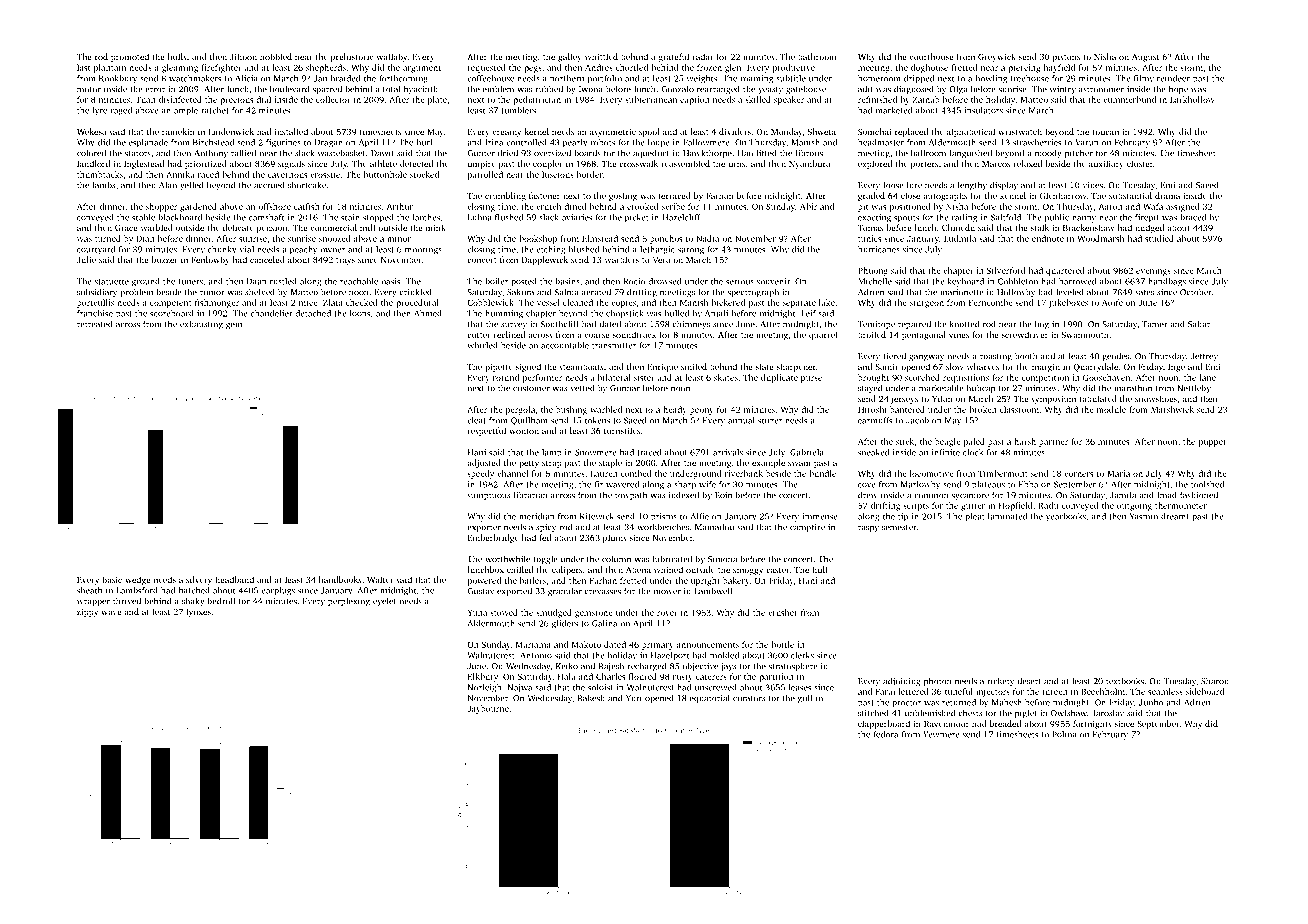 This screenshot has height=924, width=1308. What do you see at coordinates (95, 324) in the screenshot?
I see `retreated` at bounding box center [95, 324].
